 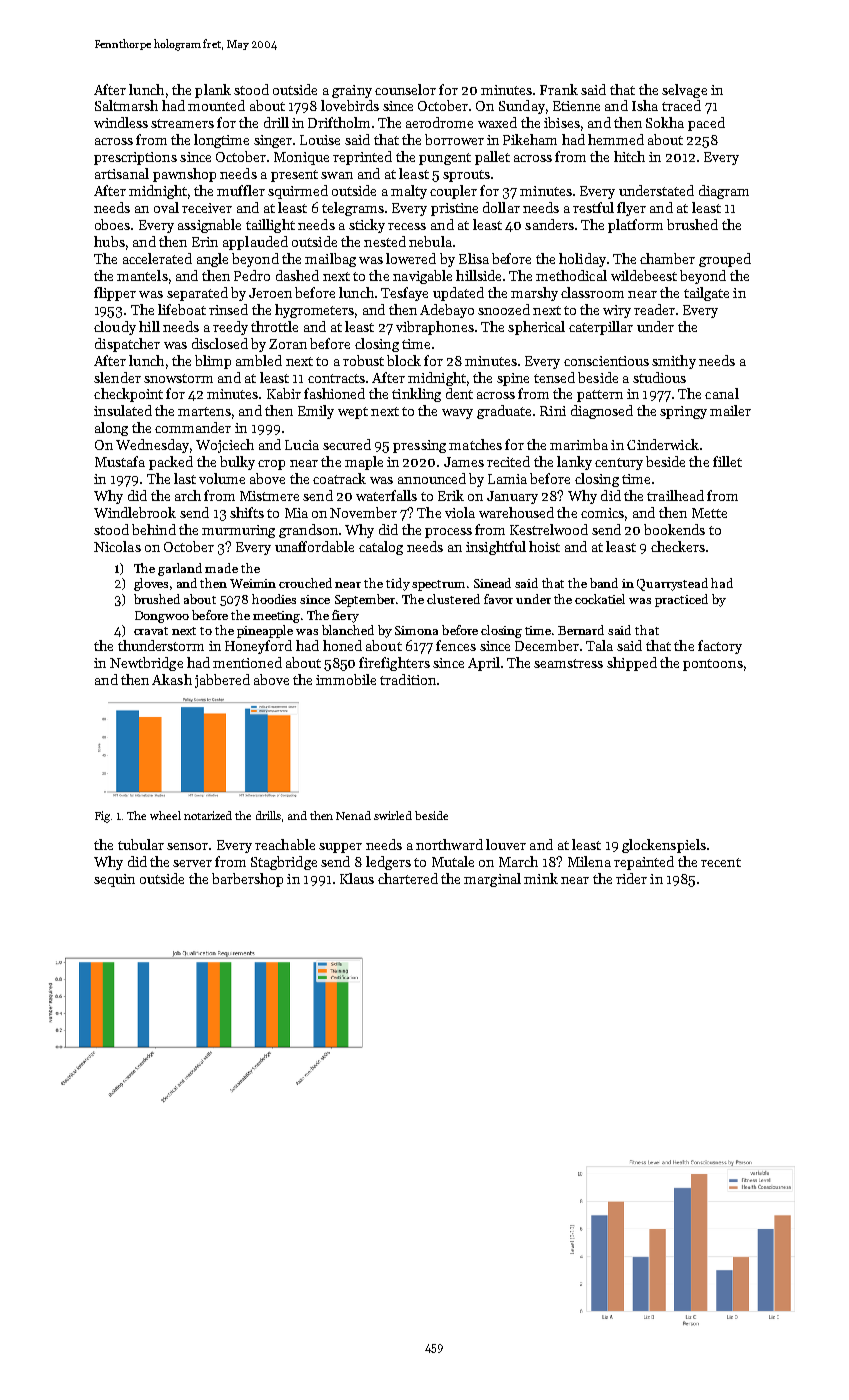 What do you see at coordinates (120, 461) in the page?
I see `Mustafa` at bounding box center [120, 461].
